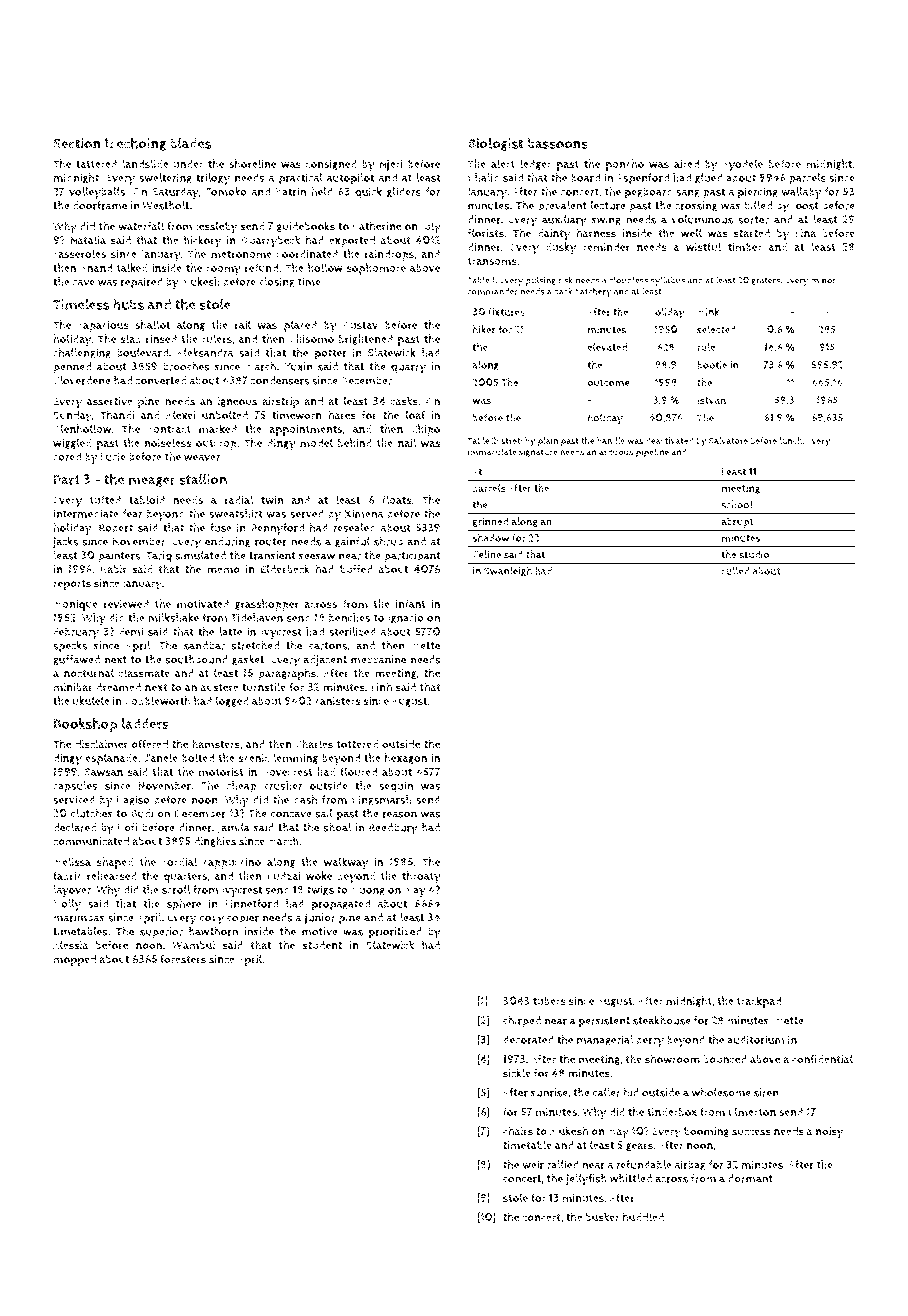  What do you see at coordinates (404, 192) in the screenshot?
I see `gliders` at bounding box center [404, 192].
